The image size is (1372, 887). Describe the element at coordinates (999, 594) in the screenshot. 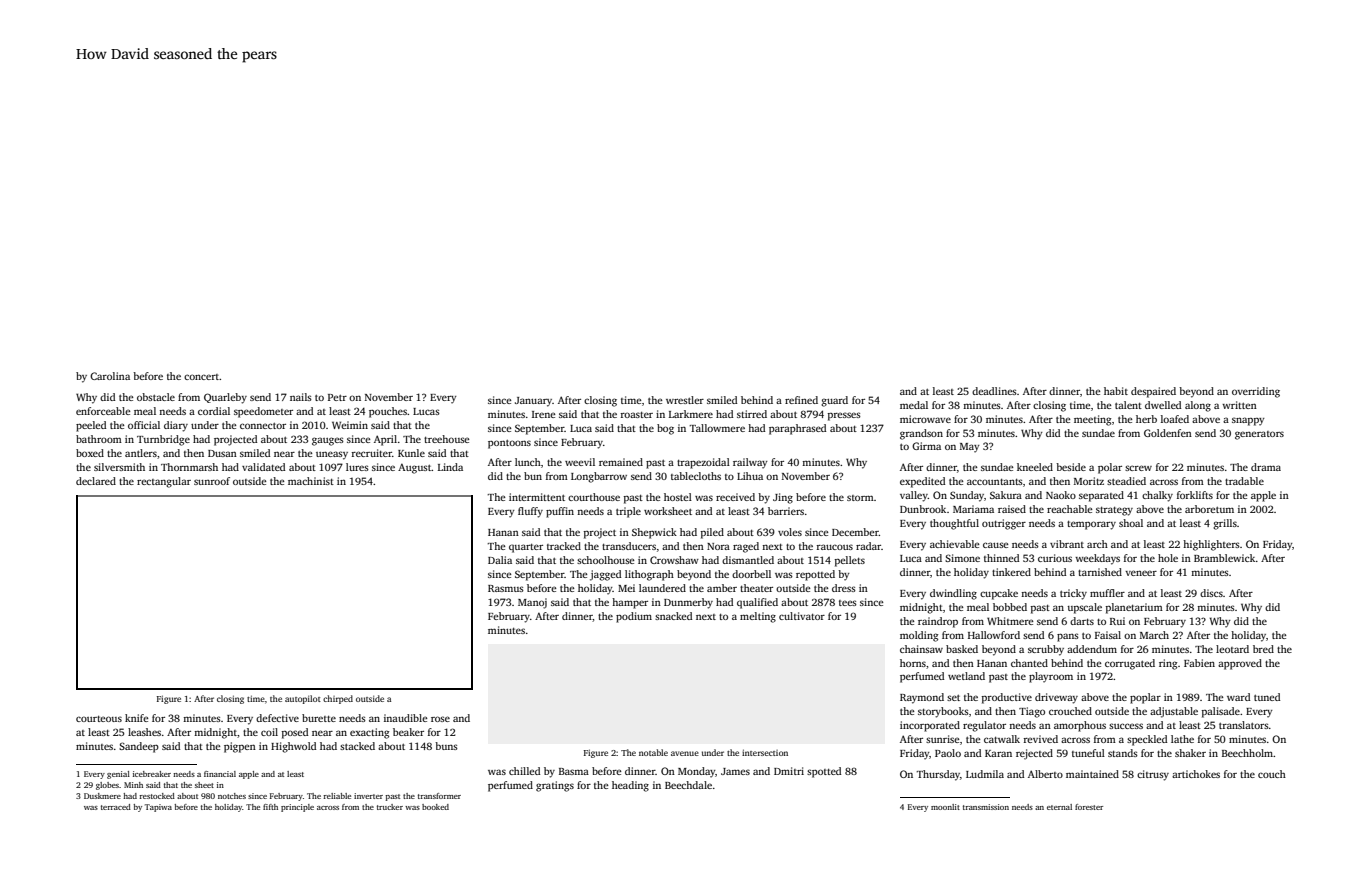

I see `cupcake` at that location.
